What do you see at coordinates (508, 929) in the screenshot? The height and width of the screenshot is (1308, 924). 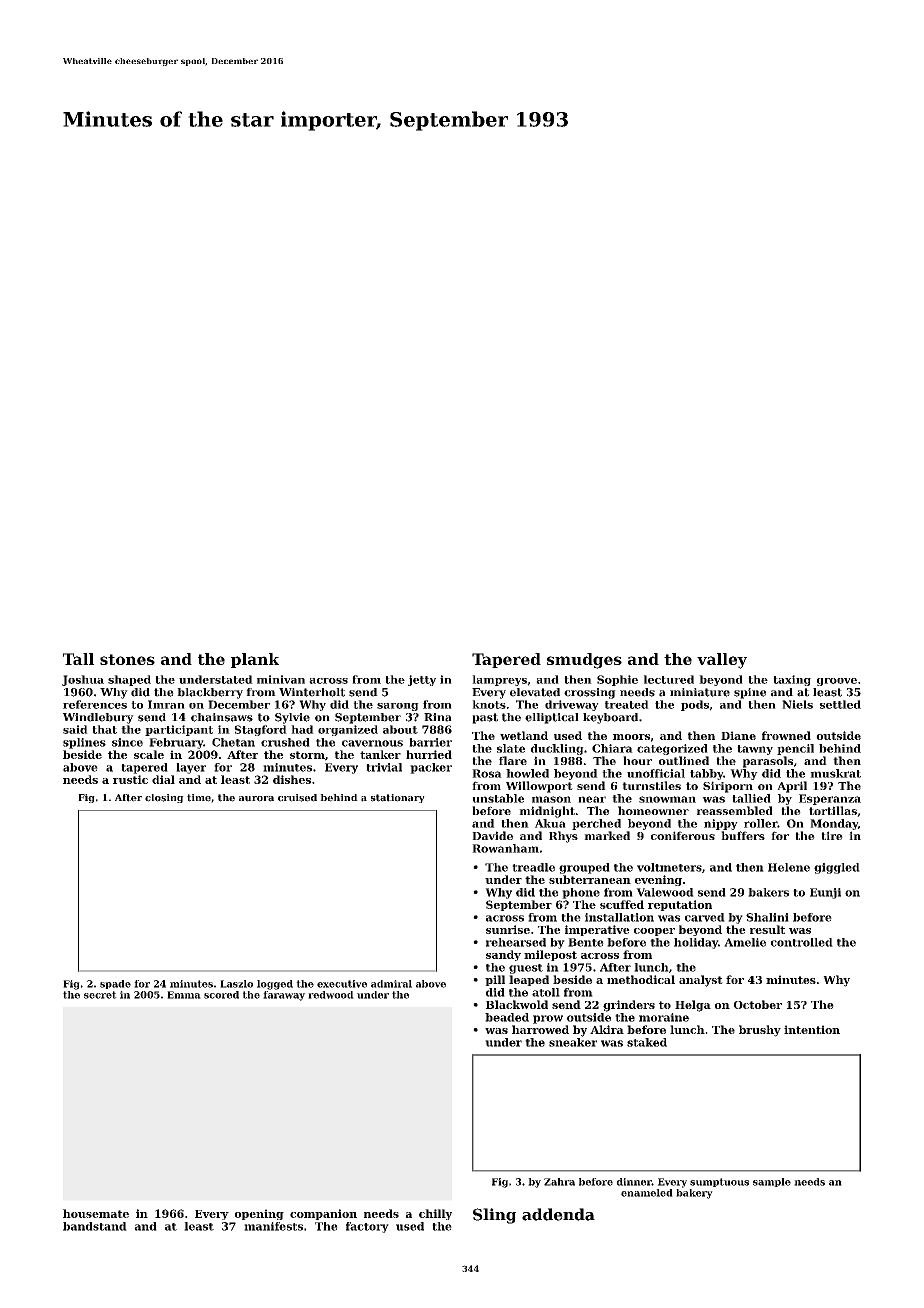 I see `sunrise` at bounding box center [508, 929].
